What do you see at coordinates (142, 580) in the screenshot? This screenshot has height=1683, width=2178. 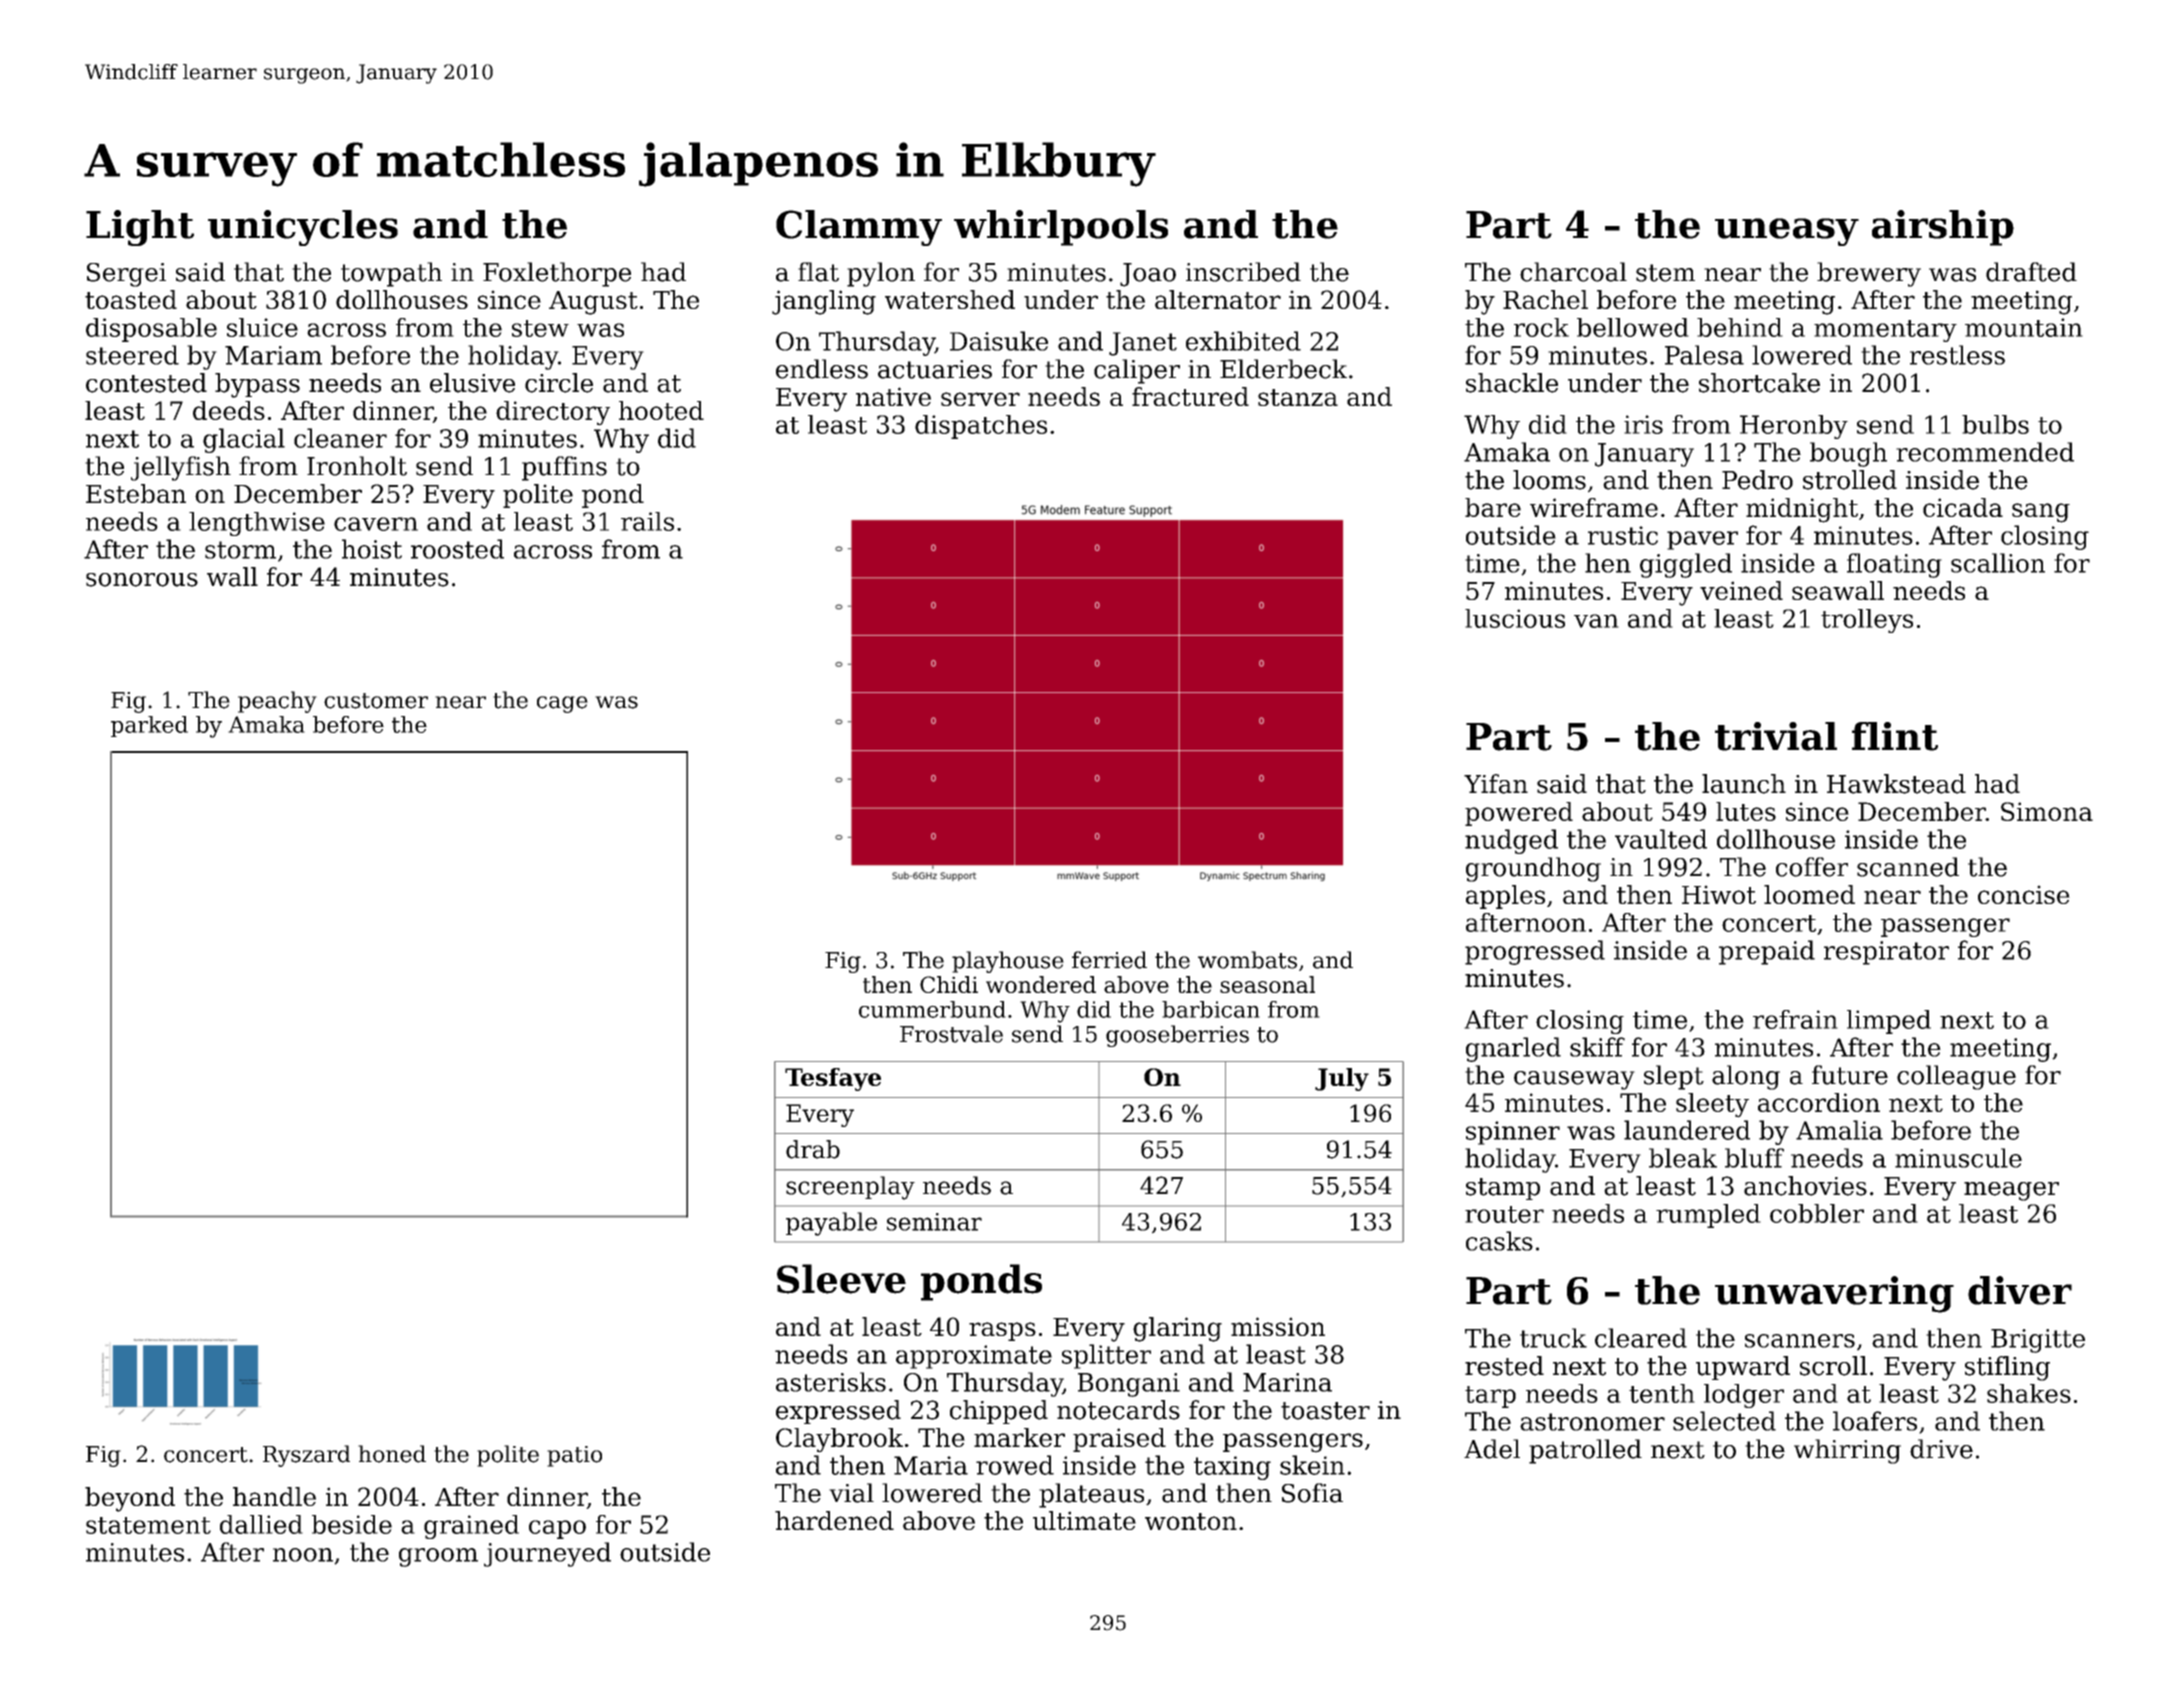 I see `sonorous` at bounding box center [142, 580].
